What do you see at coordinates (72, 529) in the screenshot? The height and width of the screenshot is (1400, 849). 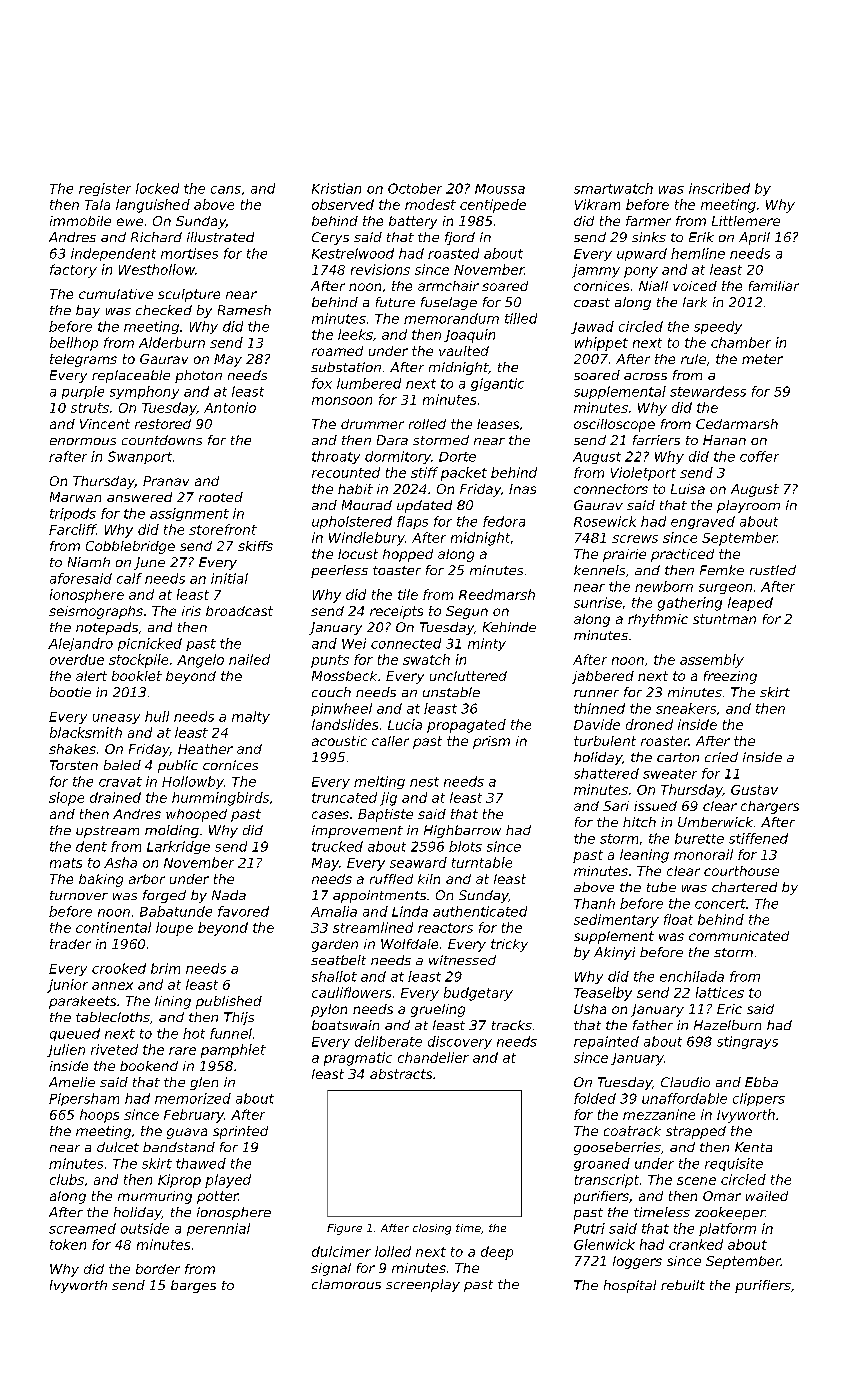 I see `Farcliff` at bounding box center [72, 529].
